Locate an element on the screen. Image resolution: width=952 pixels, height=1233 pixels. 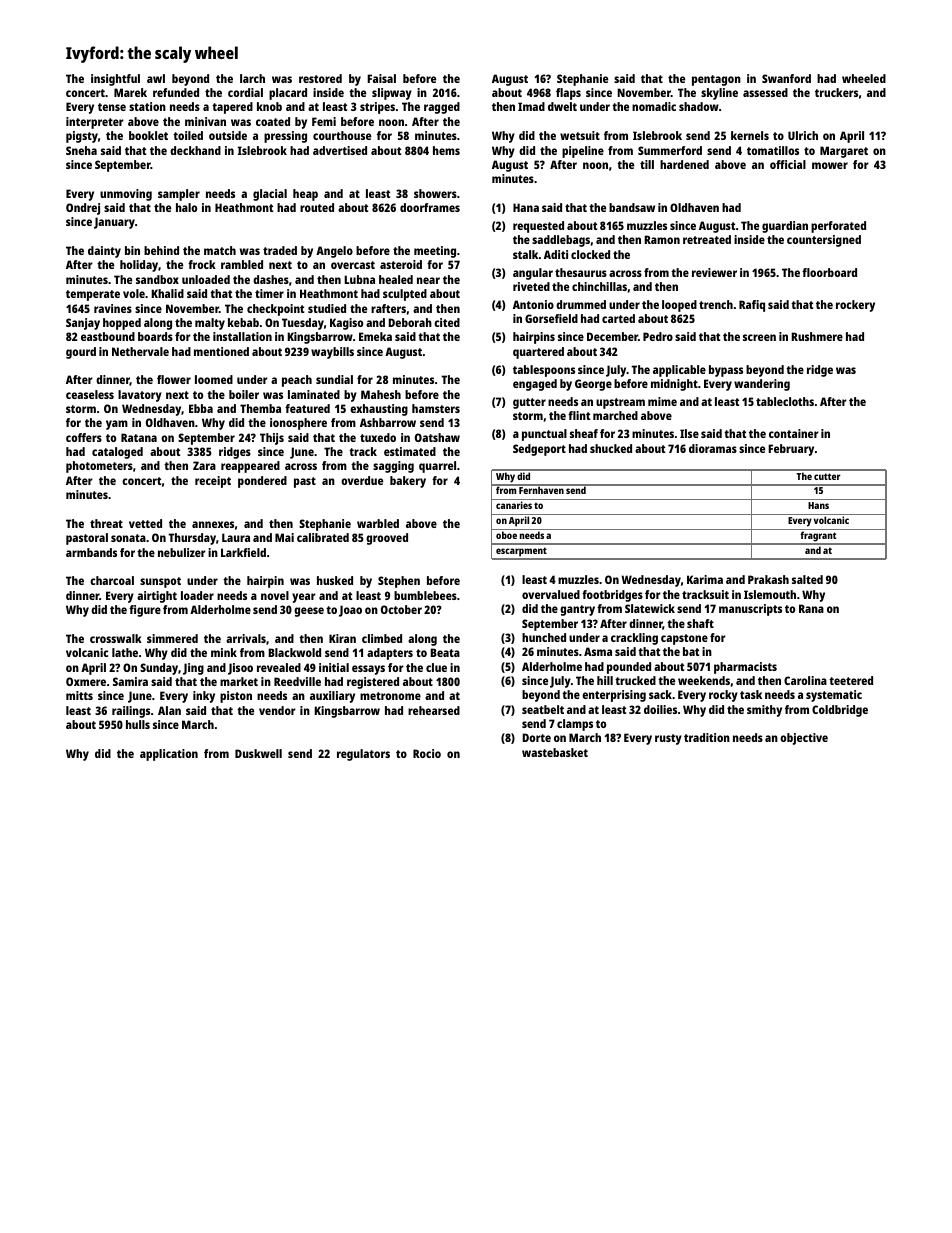
flaps is located at coordinates (568, 94).
